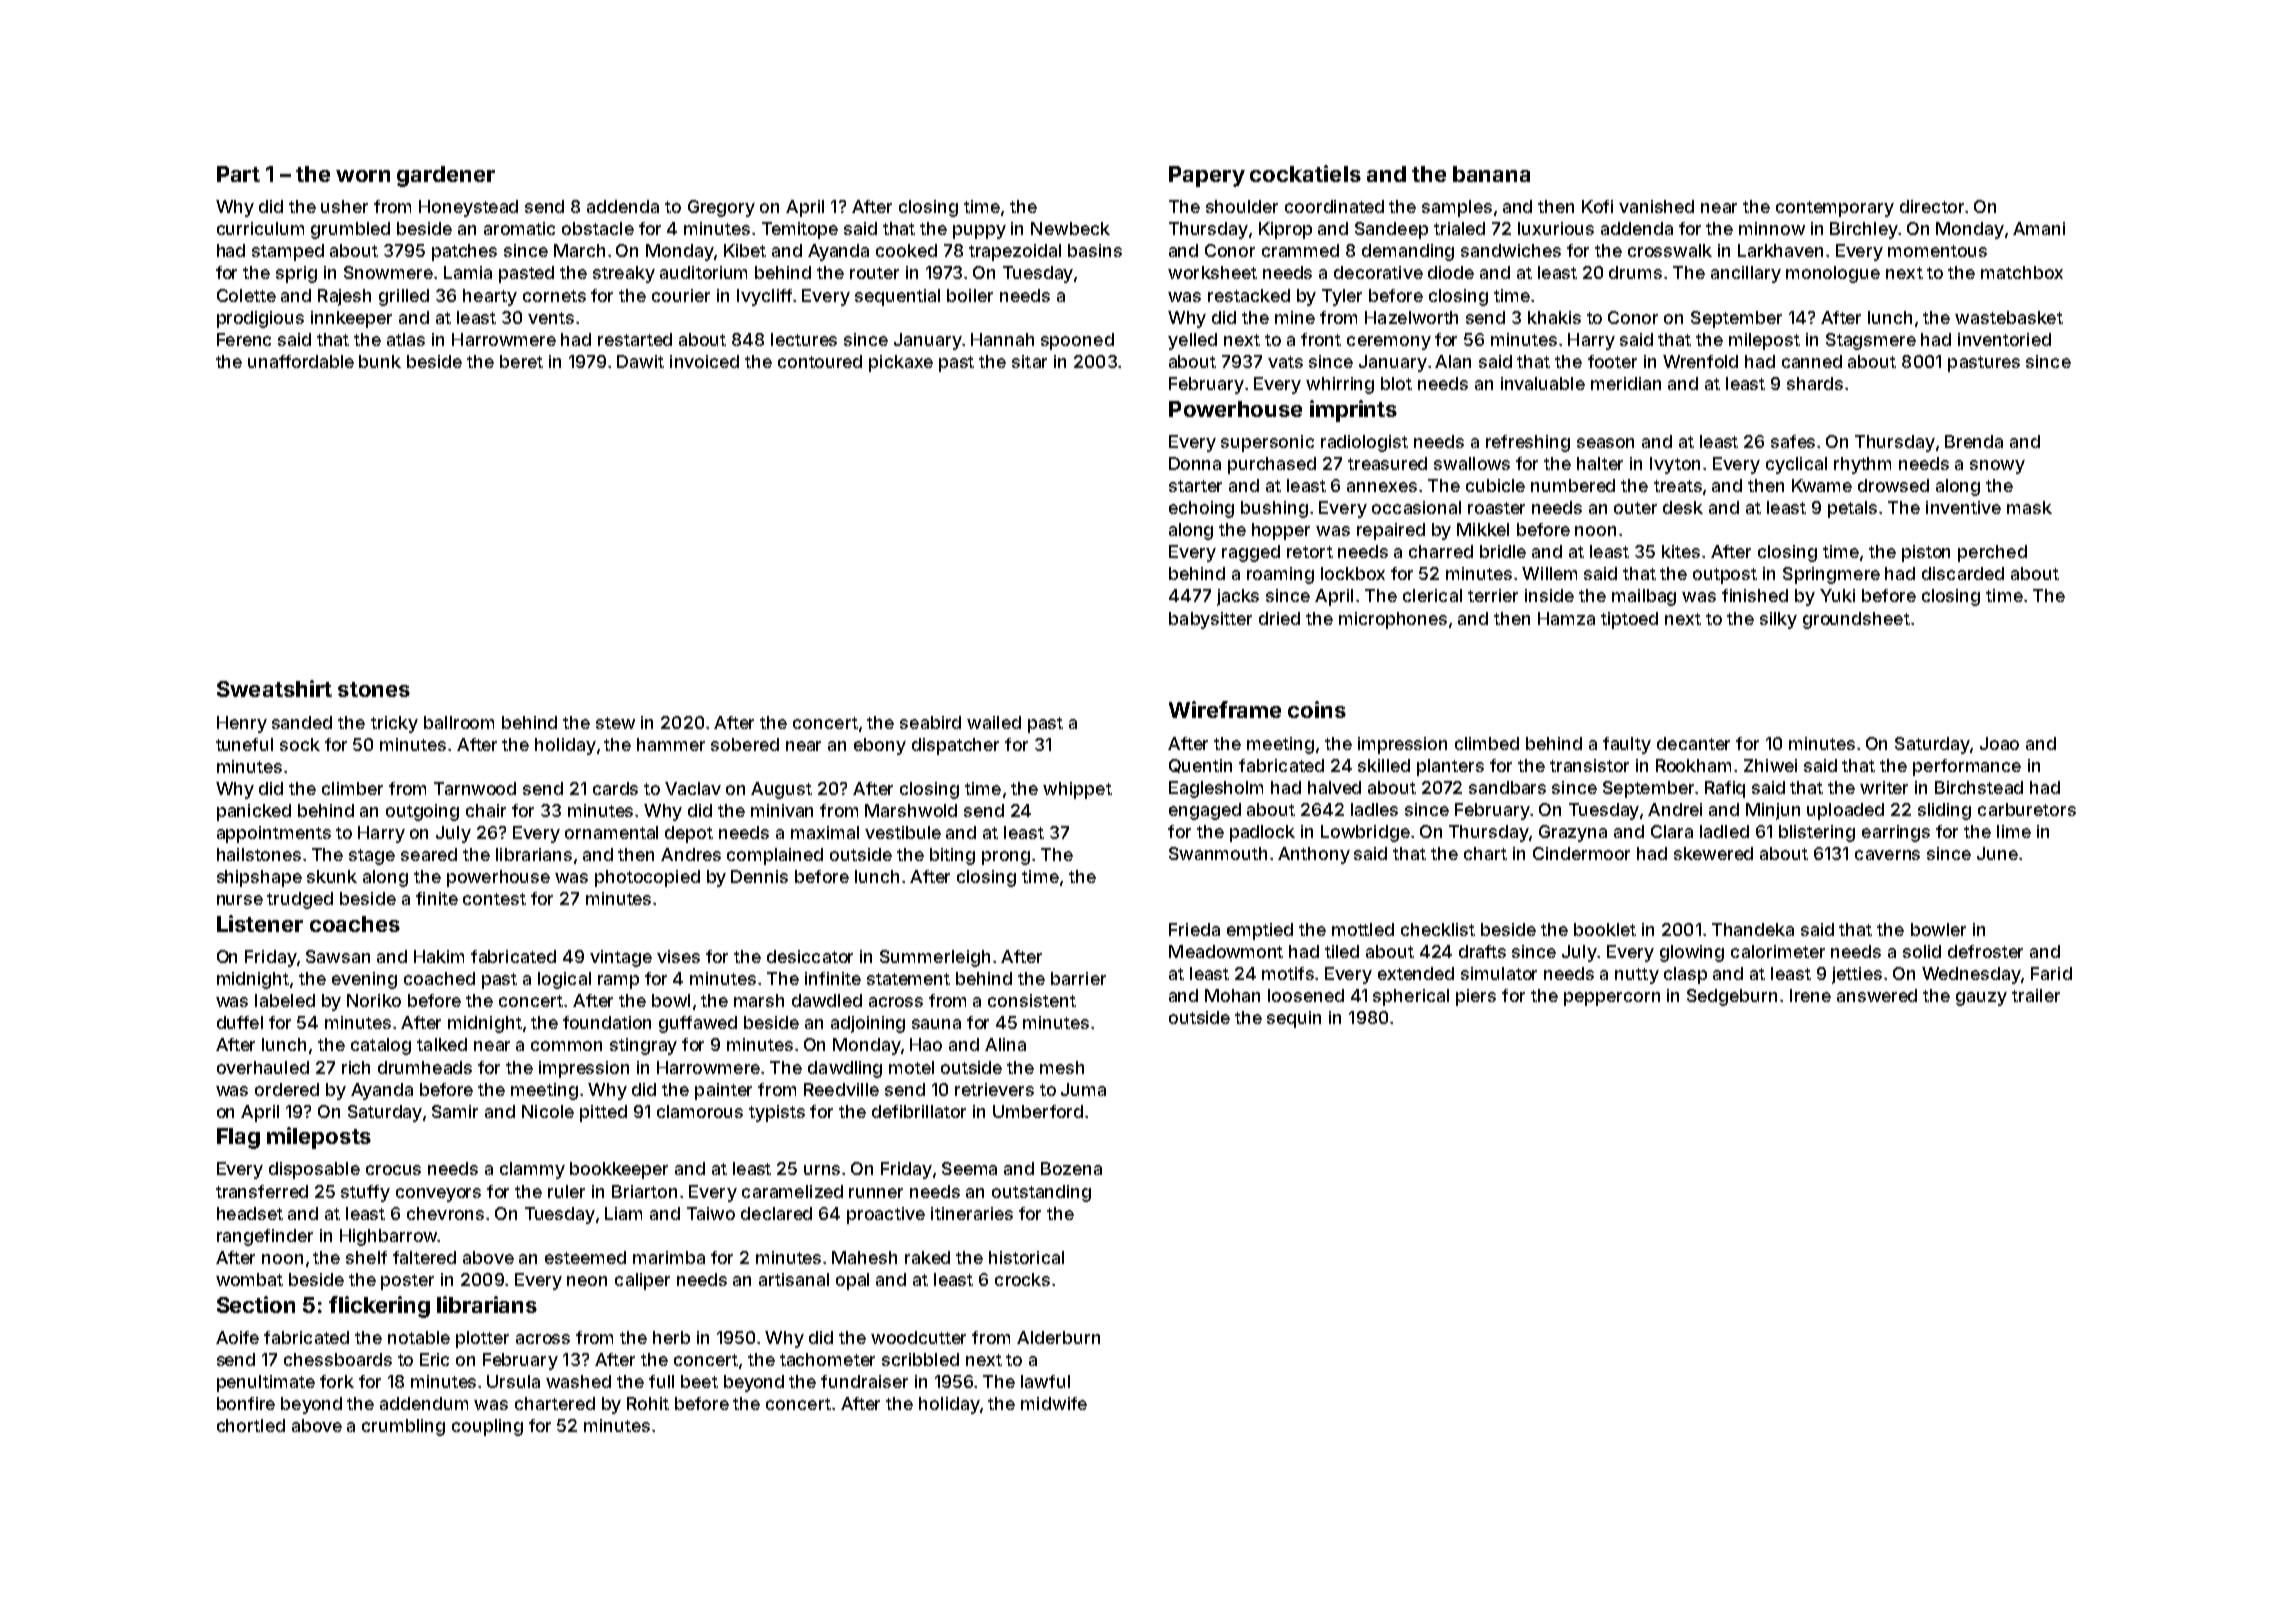 Image resolution: width=2292 pixels, height=1620 pixels. Describe the element at coordinates (1732, 997) in the screenshot. I see `Sedgeburn` at that location.
